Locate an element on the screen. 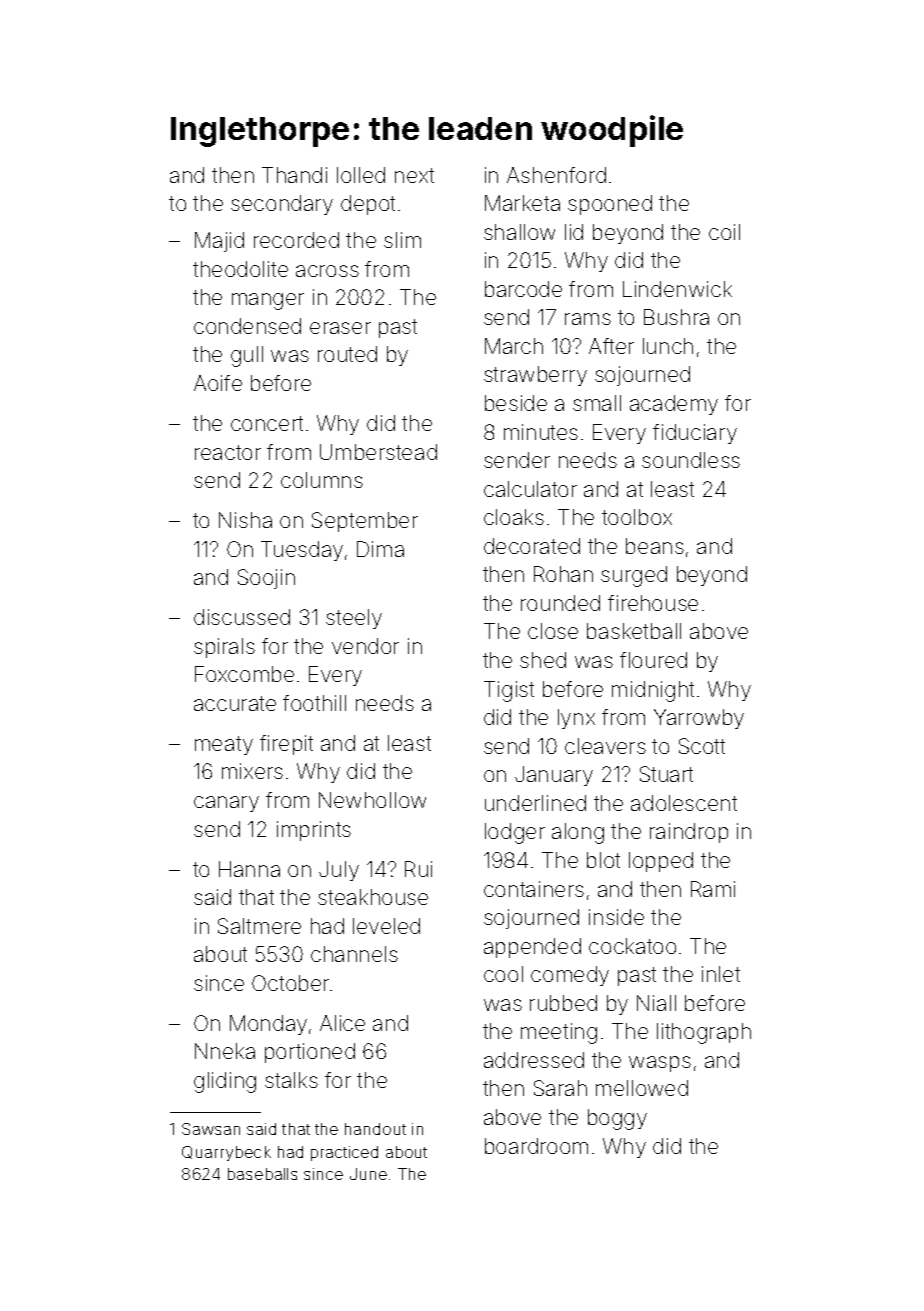 This screenshot has height=1311, width=924. Thandi is located at coordinates (294, 175).
